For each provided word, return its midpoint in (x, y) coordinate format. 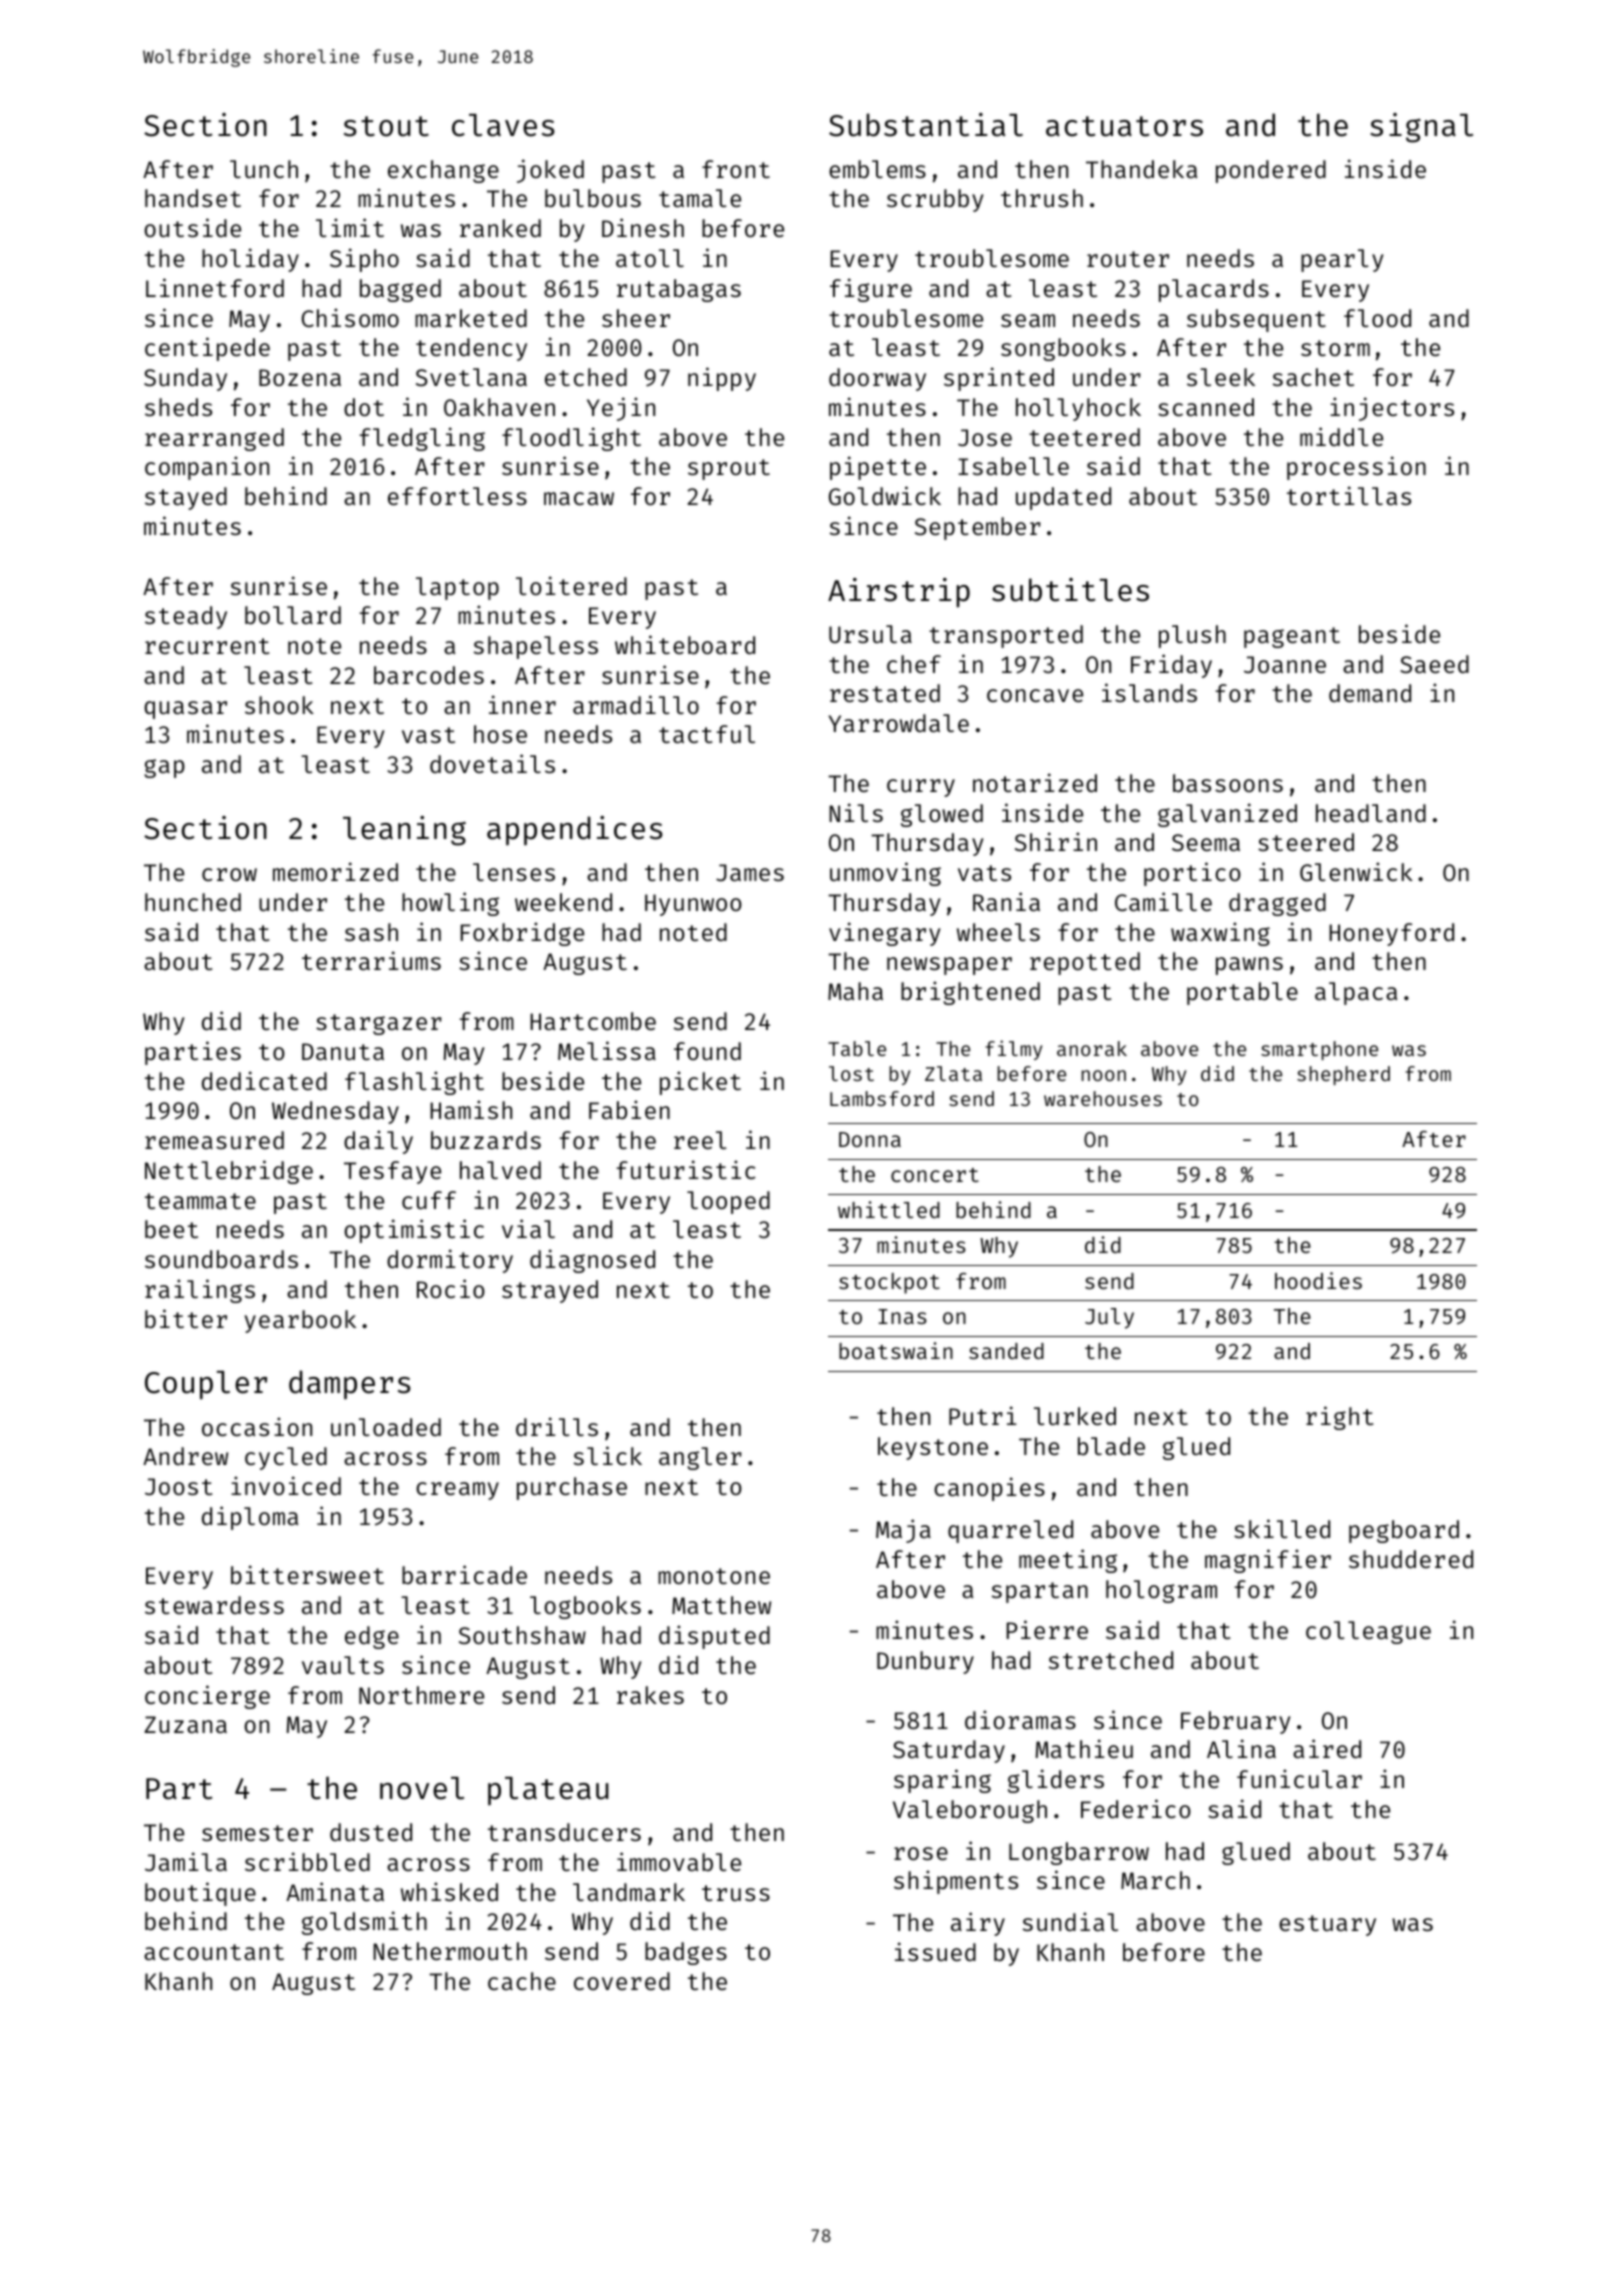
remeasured (214, 1140)
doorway (877, 379)
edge (372, 1637)
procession (1356, 468)
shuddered (1411, 1559)
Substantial (926, 125)
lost (851, 1073)
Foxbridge (522, 934)
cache (522, 1981)
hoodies (1318, 1280)
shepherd (1343, 1075)
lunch (264, 169)
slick (608, 1455)
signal (1421, 128)
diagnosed (592, 1261)
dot (364, 407)
